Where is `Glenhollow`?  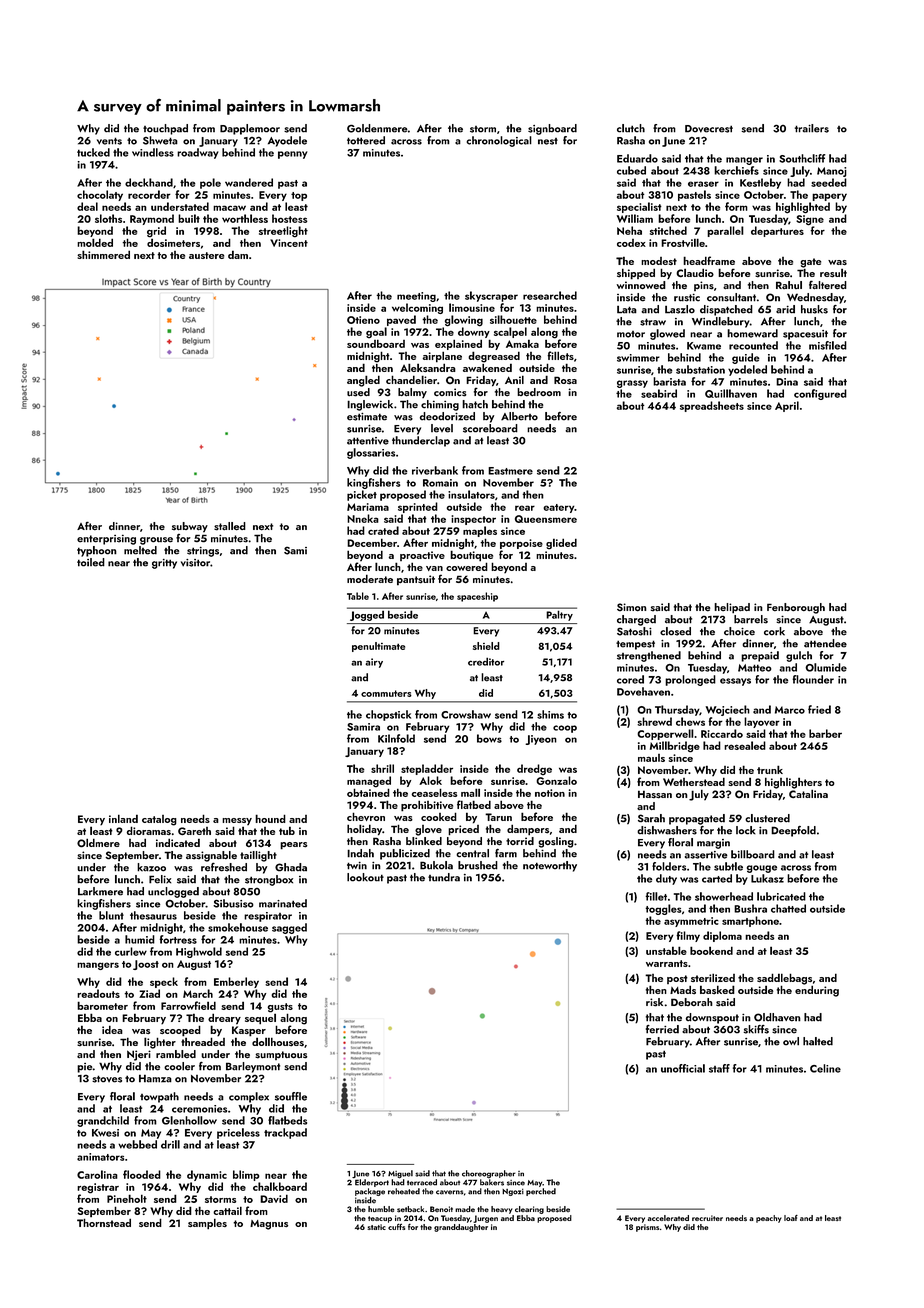
Glenhollow is located at coordinates (189, 1120).
